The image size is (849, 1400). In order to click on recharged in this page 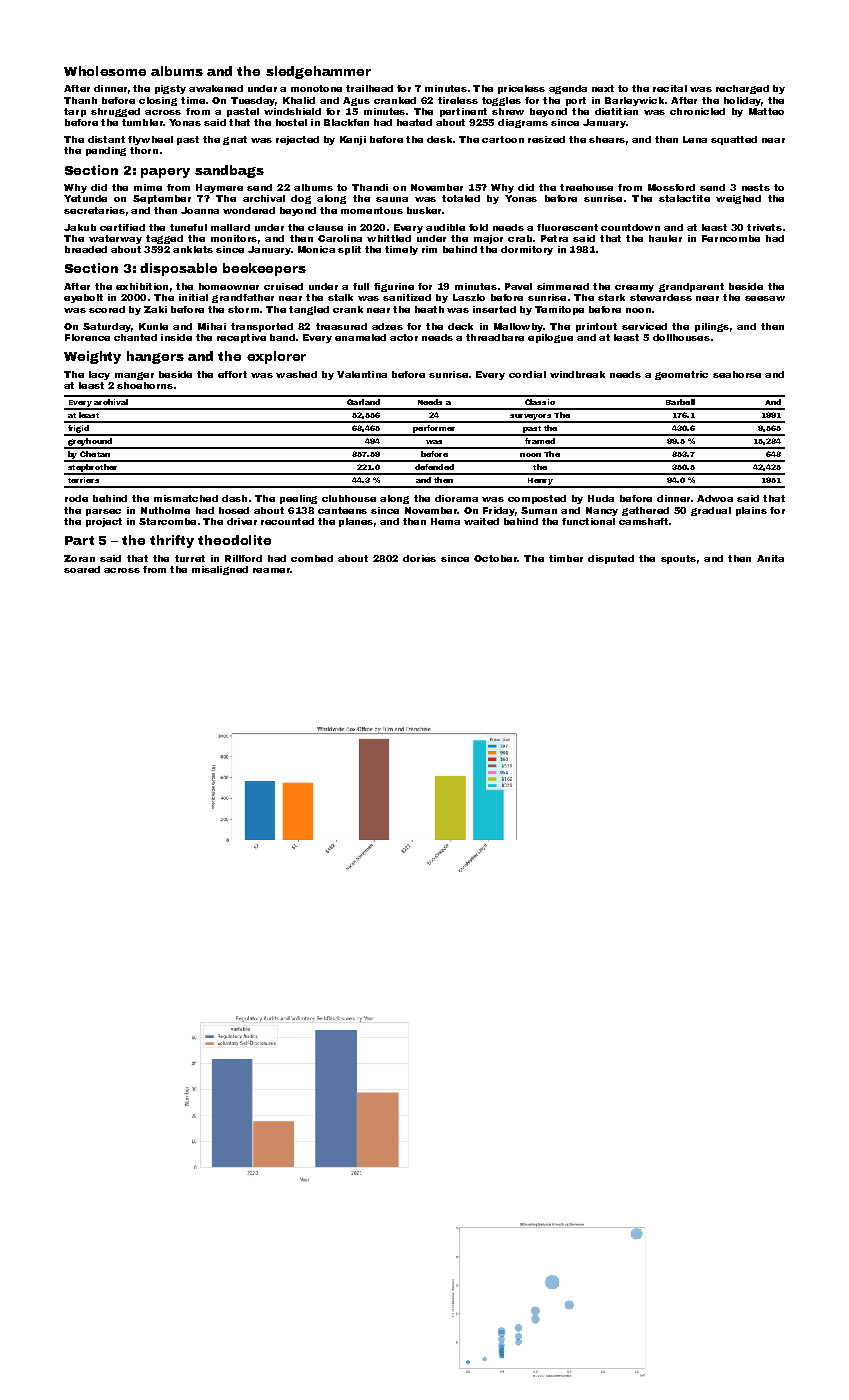, I will do `click(742, 89)`.
